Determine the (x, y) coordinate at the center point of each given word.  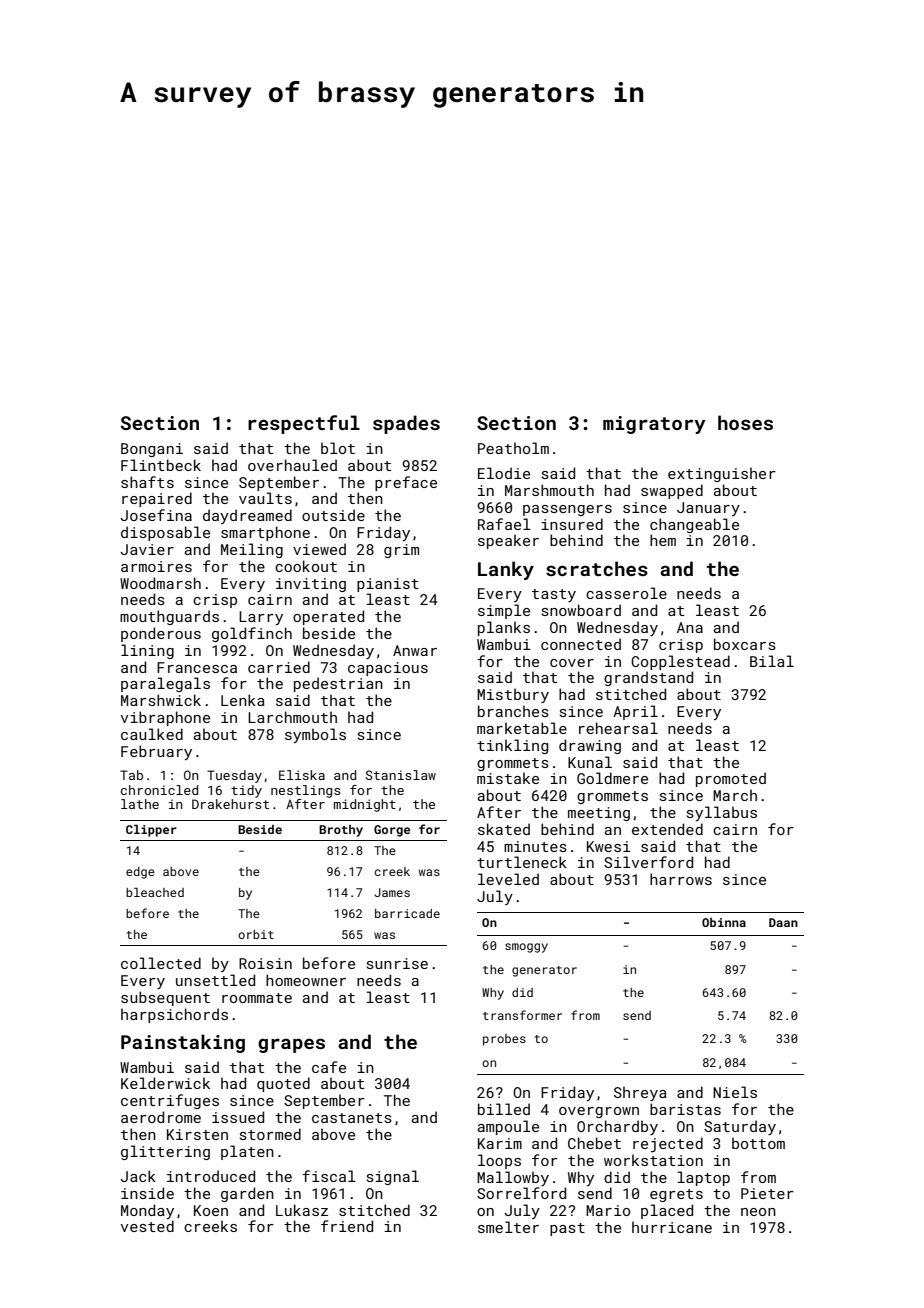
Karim (500, 1143)
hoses (745, 422)
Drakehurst (230, 804)
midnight (365, 805)
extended (667, 829)
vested (147, 1226)
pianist (388, 585)
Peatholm (513, 448)
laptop (703, 1178)
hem (663, 540)
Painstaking (183, 1043)
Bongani (152, 450)
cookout (306, 566)
